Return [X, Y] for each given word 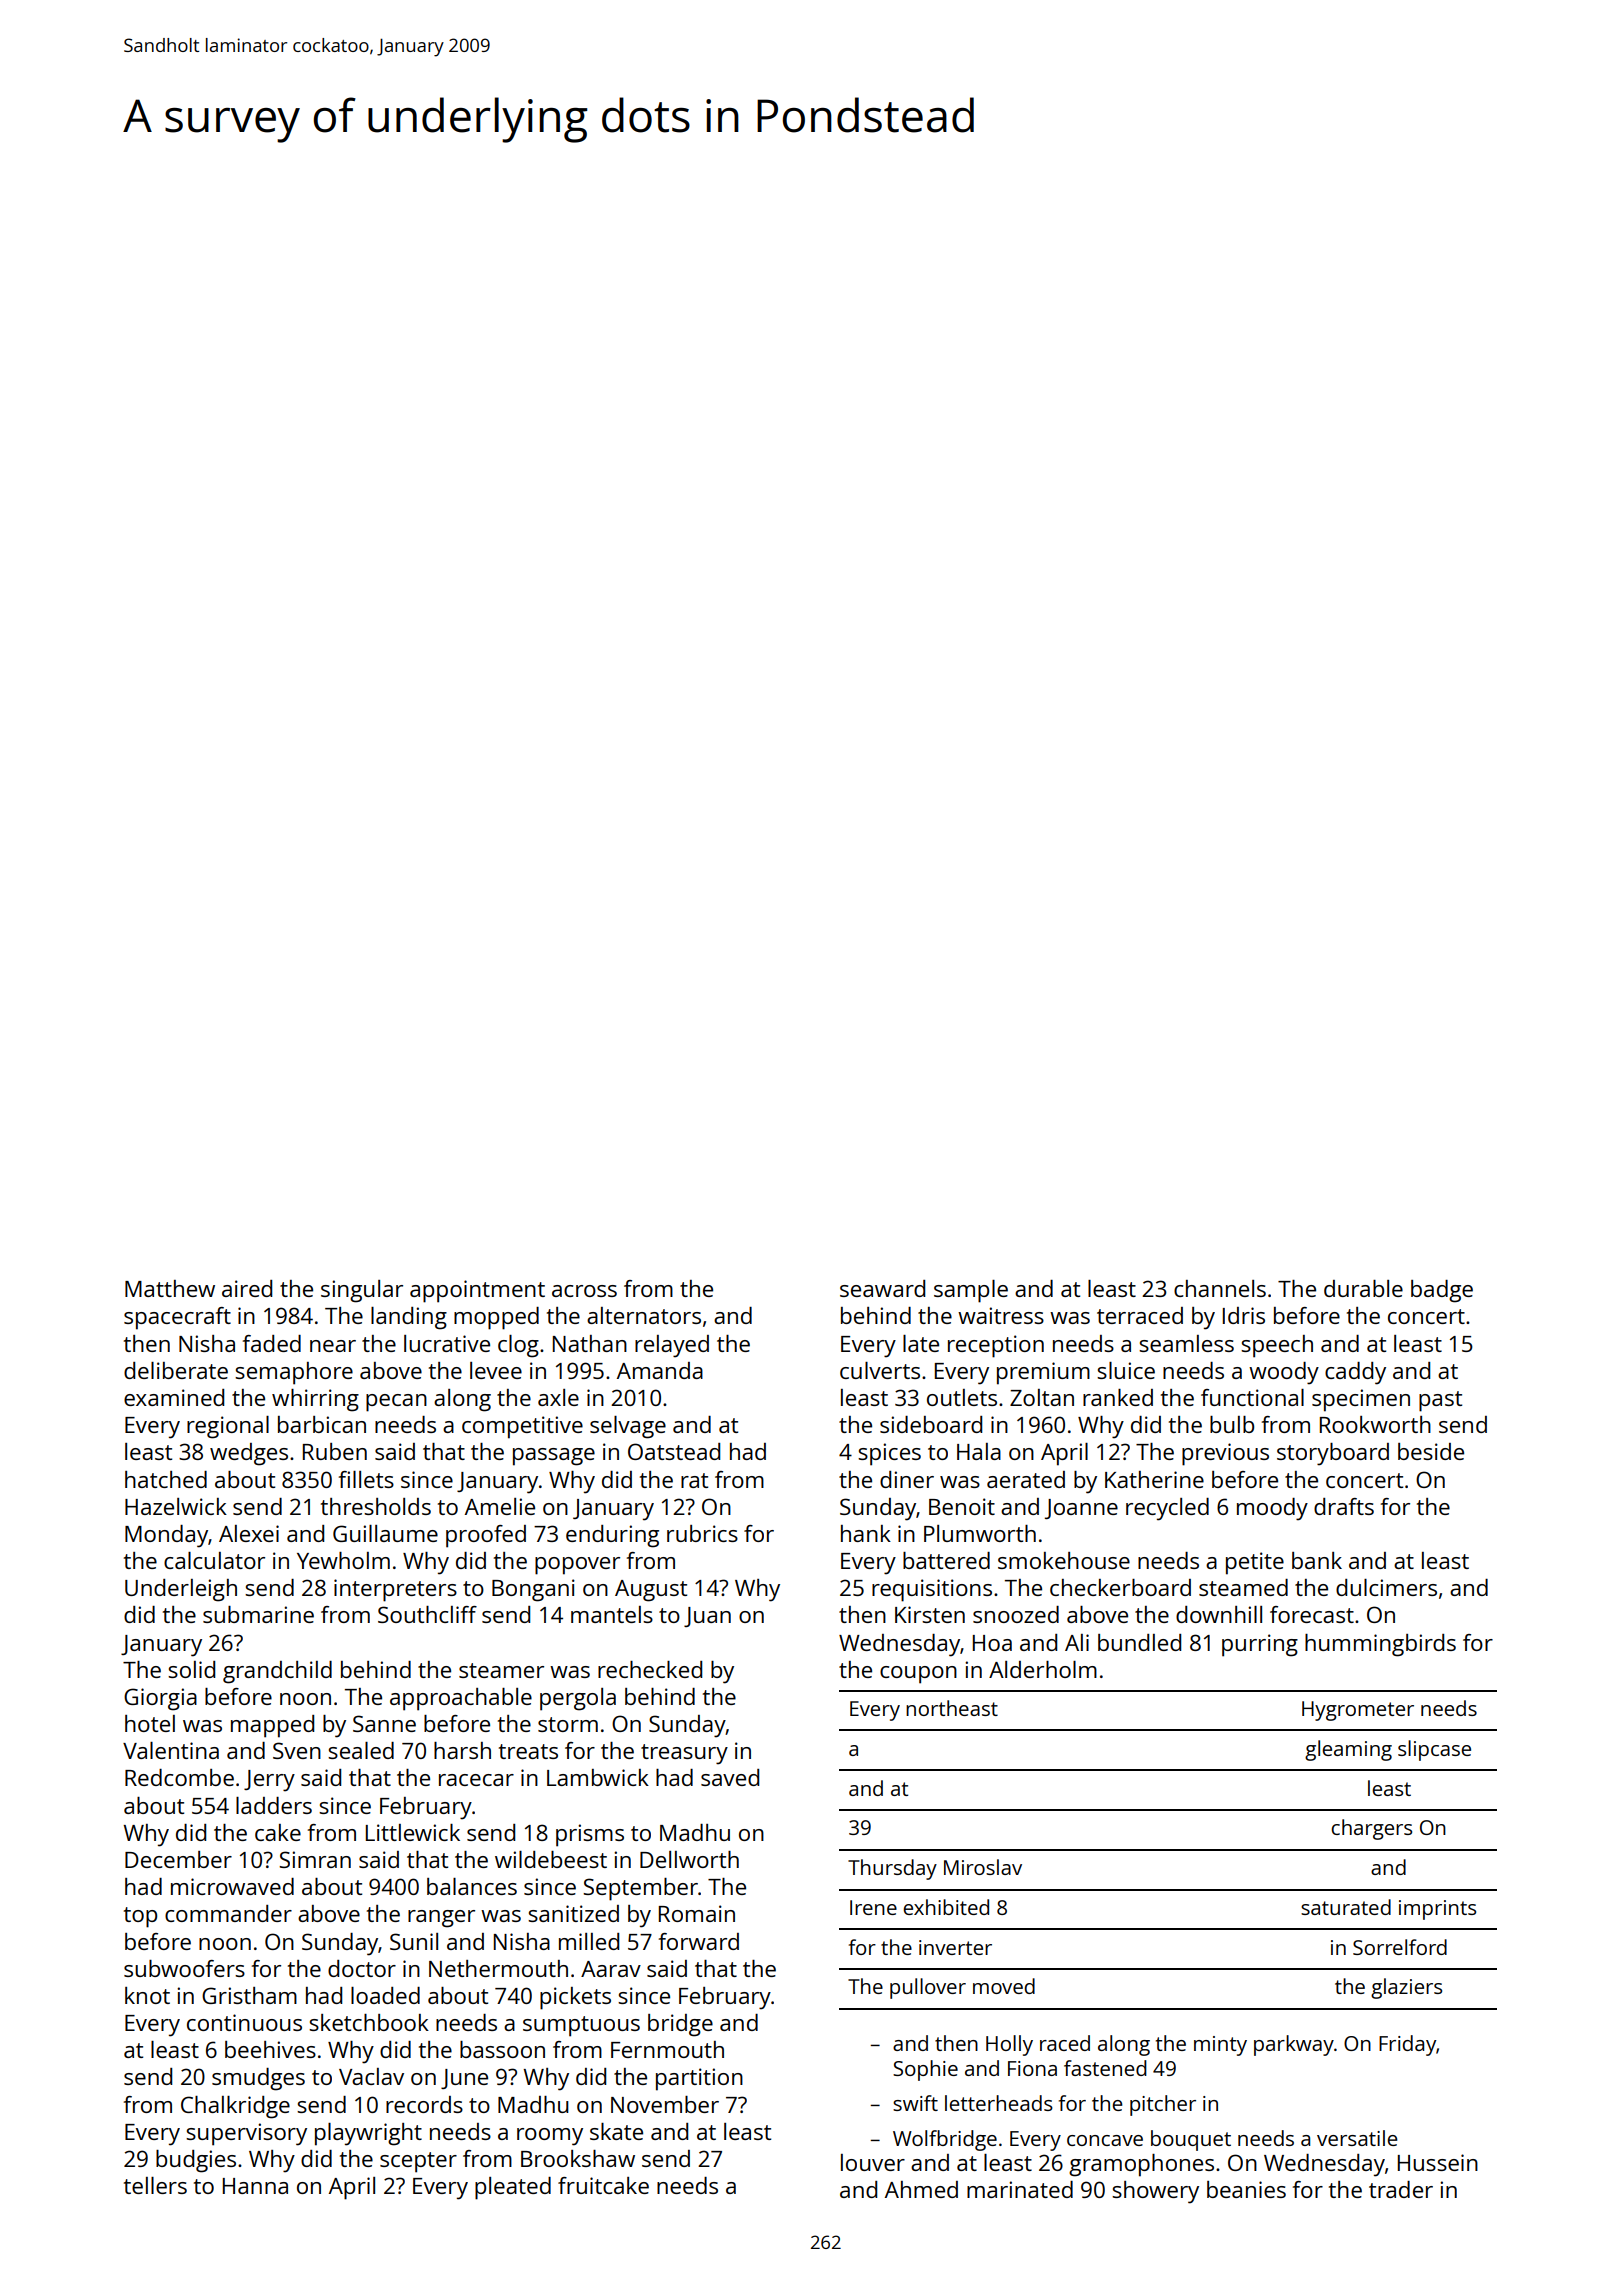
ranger [441, 1919]
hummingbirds [1380, 1645]
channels [1220, 1288]
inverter [955, 1947]
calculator [214, 1560]
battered [946, 1560]
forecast [1312, 1614]
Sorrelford [1400, 1947]
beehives [270, 2049]
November [665, 2104]
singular [362, 1291]
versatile [1357, 2138]
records [424, 2104]
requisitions [932, 1590]
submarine [258, 1614]
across [584, 1291]
